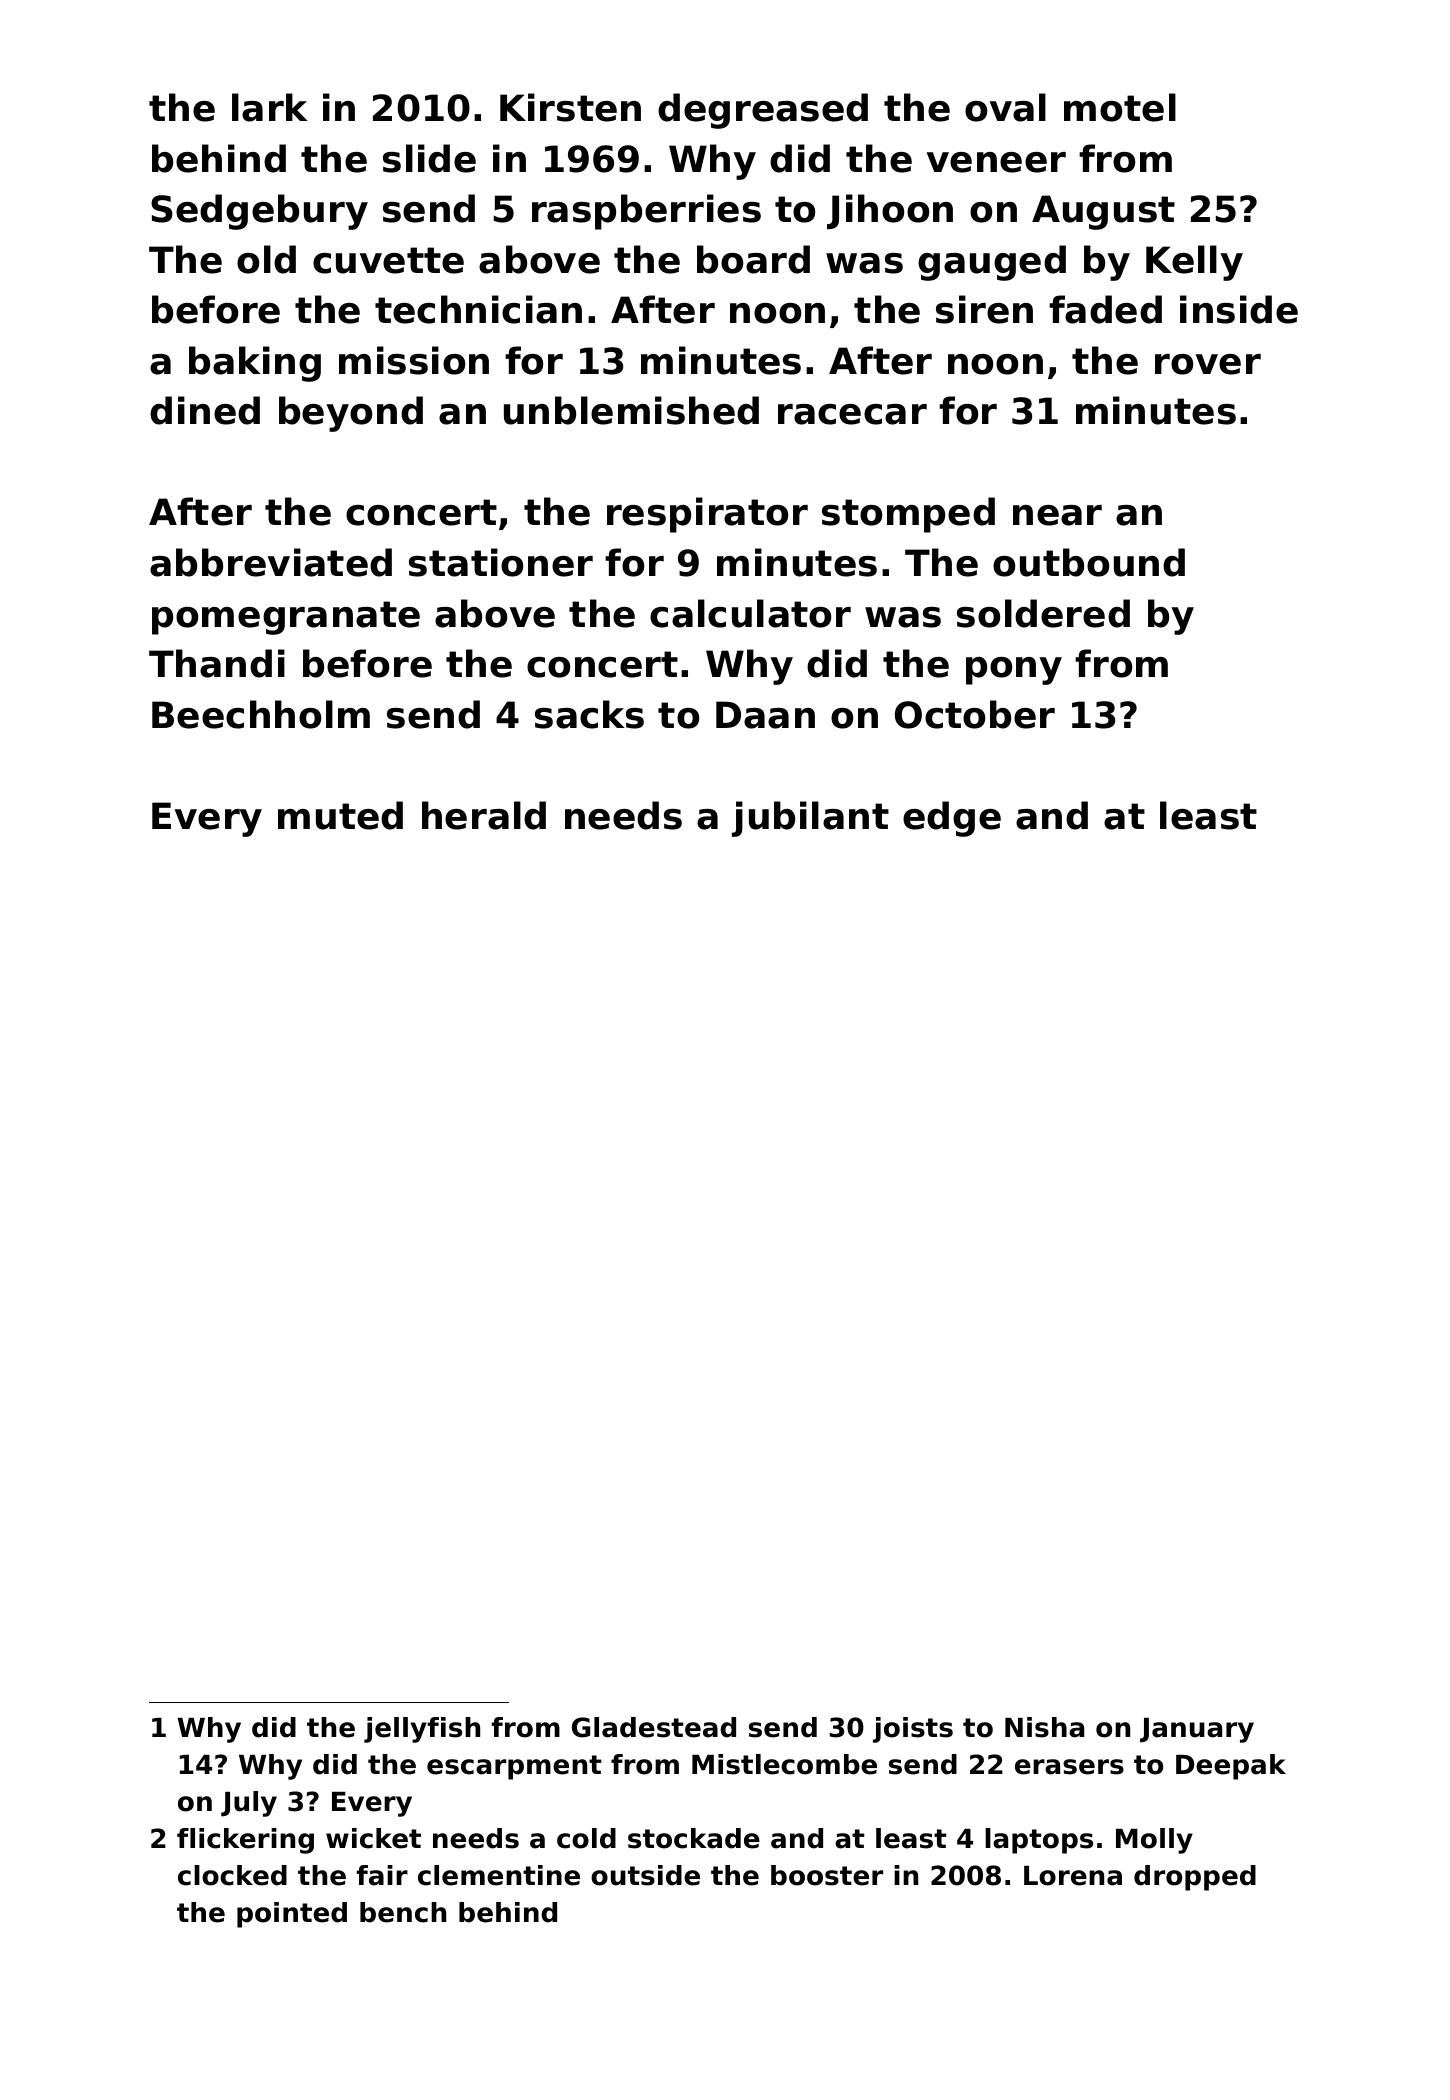  I want to click on dined, so click(205, 410).
